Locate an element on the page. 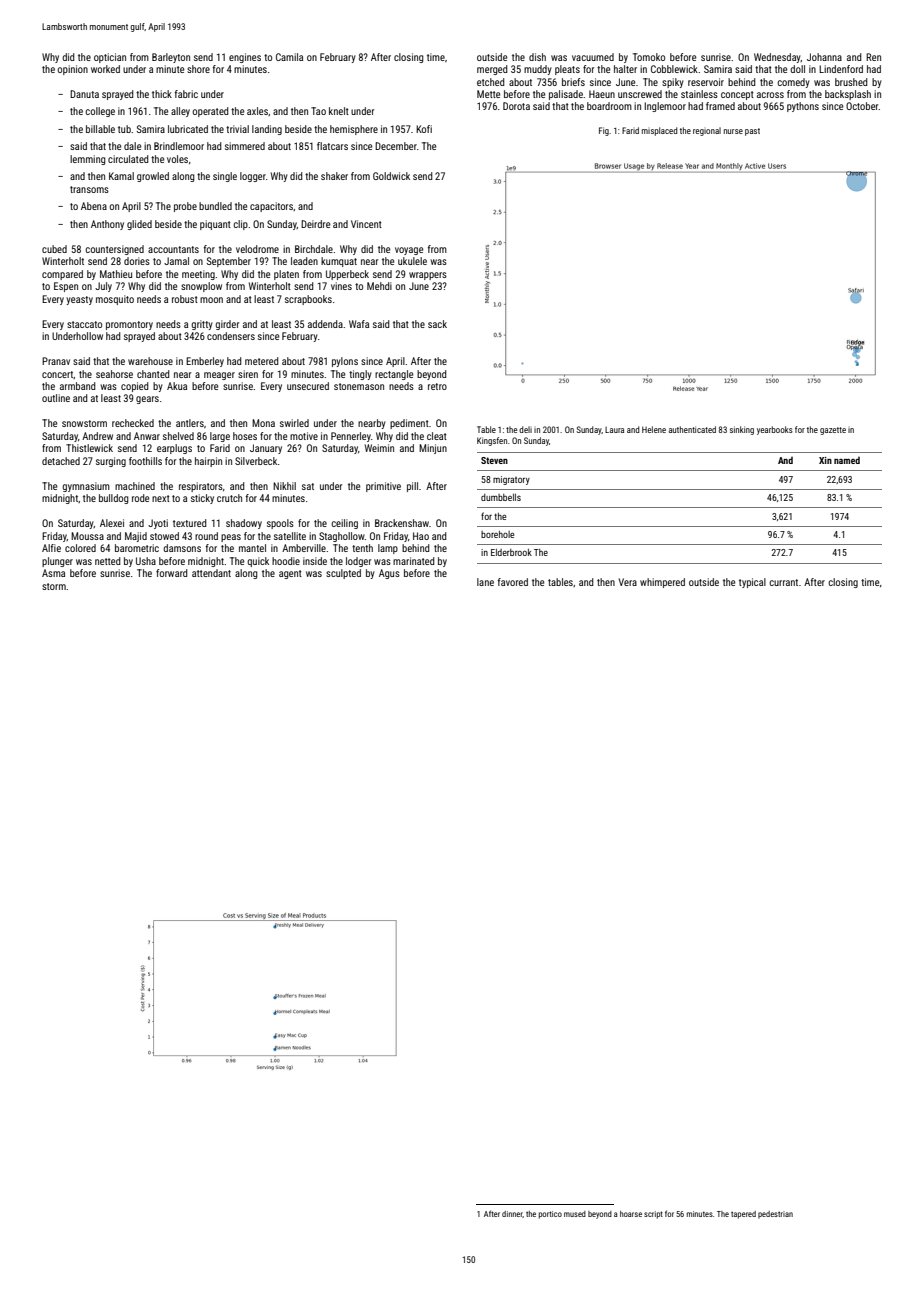  opinion is located at coordinates (72, 70).
